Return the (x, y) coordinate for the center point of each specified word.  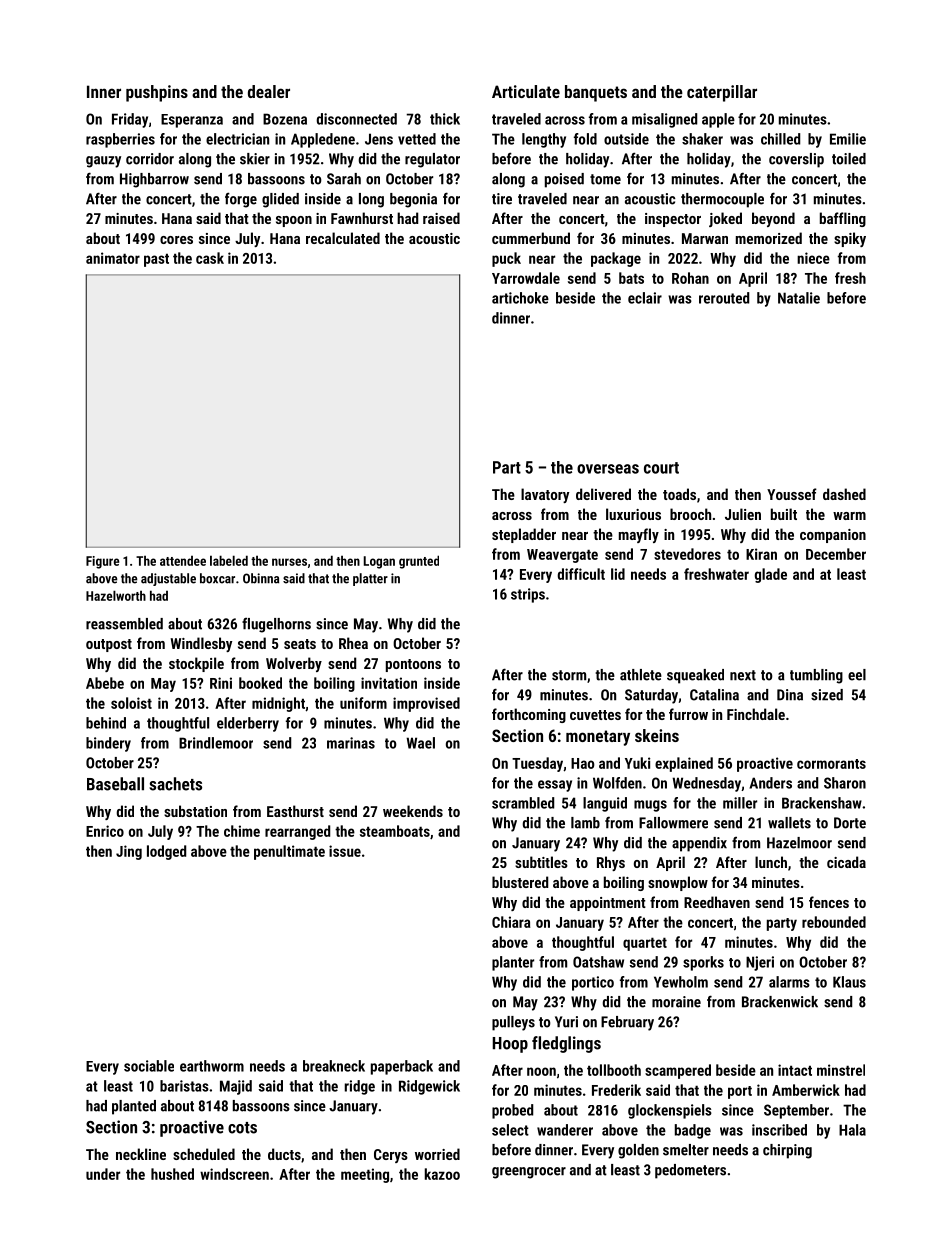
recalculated (343, 238)
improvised (426, 704)
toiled (849, 159)
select (510, 1130)
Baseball (115, 784)
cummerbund (531, 238)
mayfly (639, 535)
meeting (365, 1175)
